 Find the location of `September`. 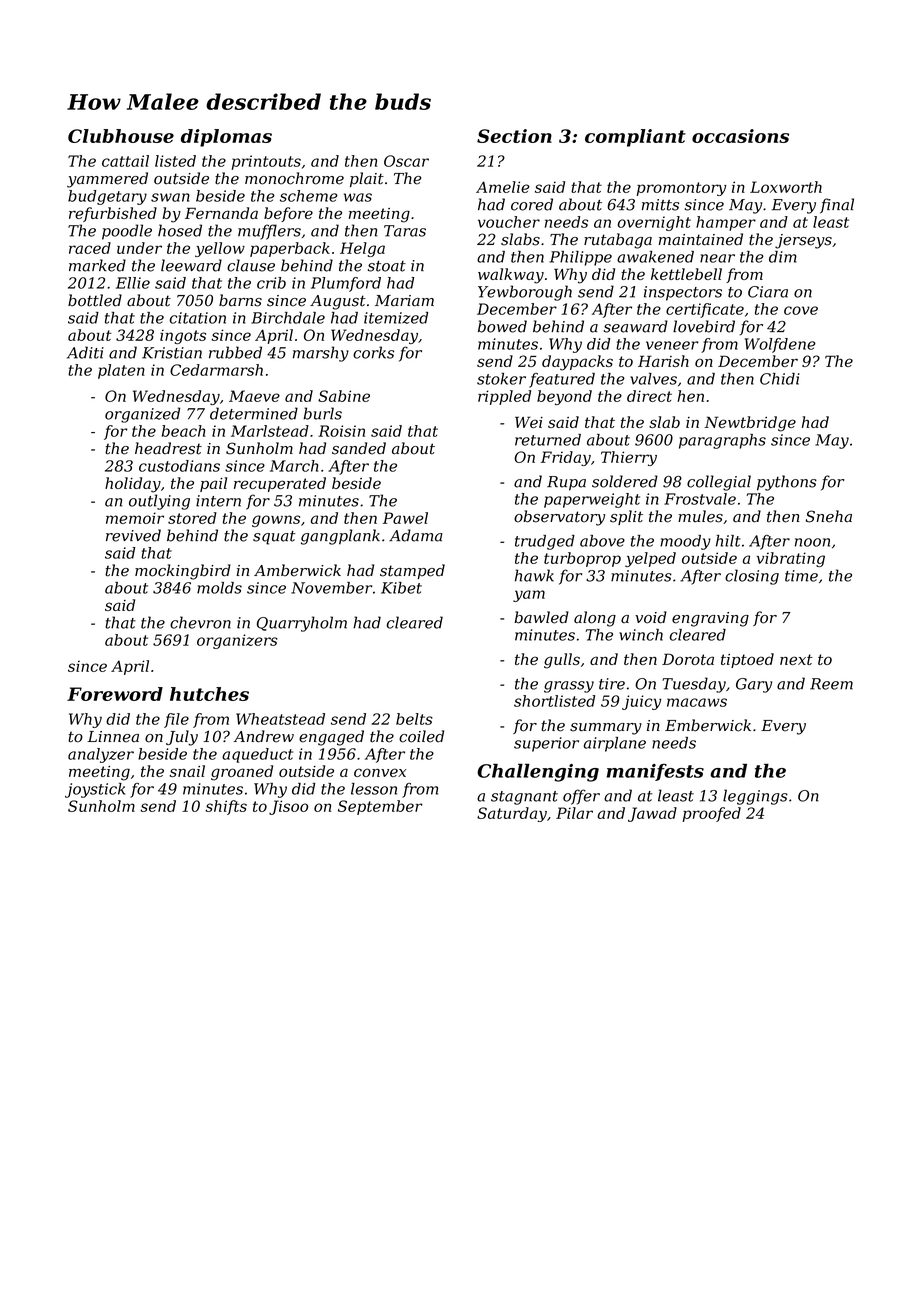

September is located at coordinates (380, 807).
